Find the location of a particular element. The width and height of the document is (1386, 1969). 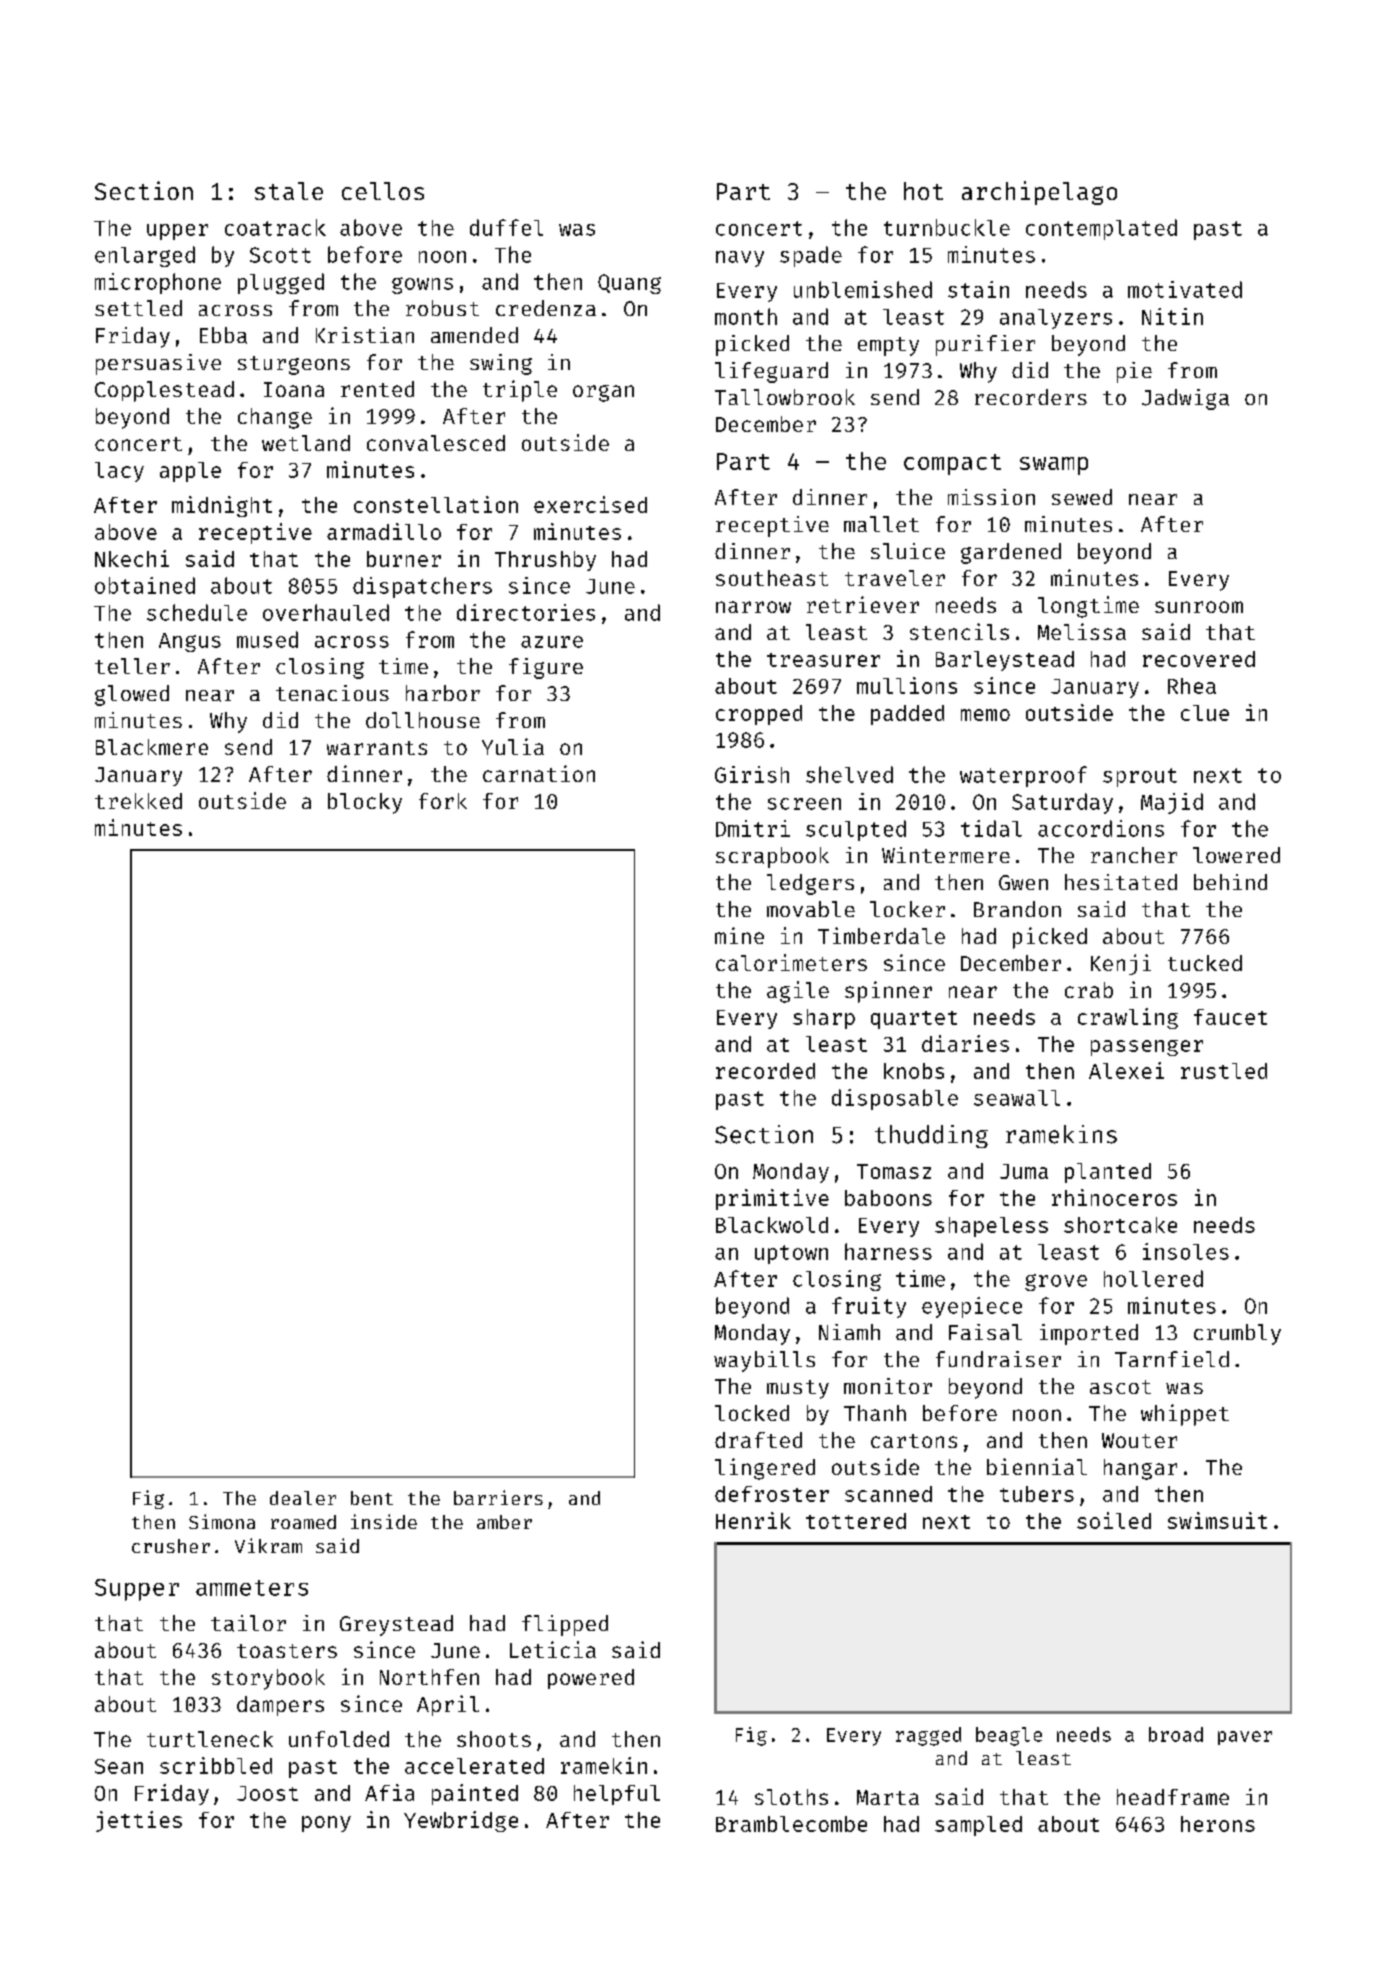

Nitin is located at coordinates (1172, 316).
